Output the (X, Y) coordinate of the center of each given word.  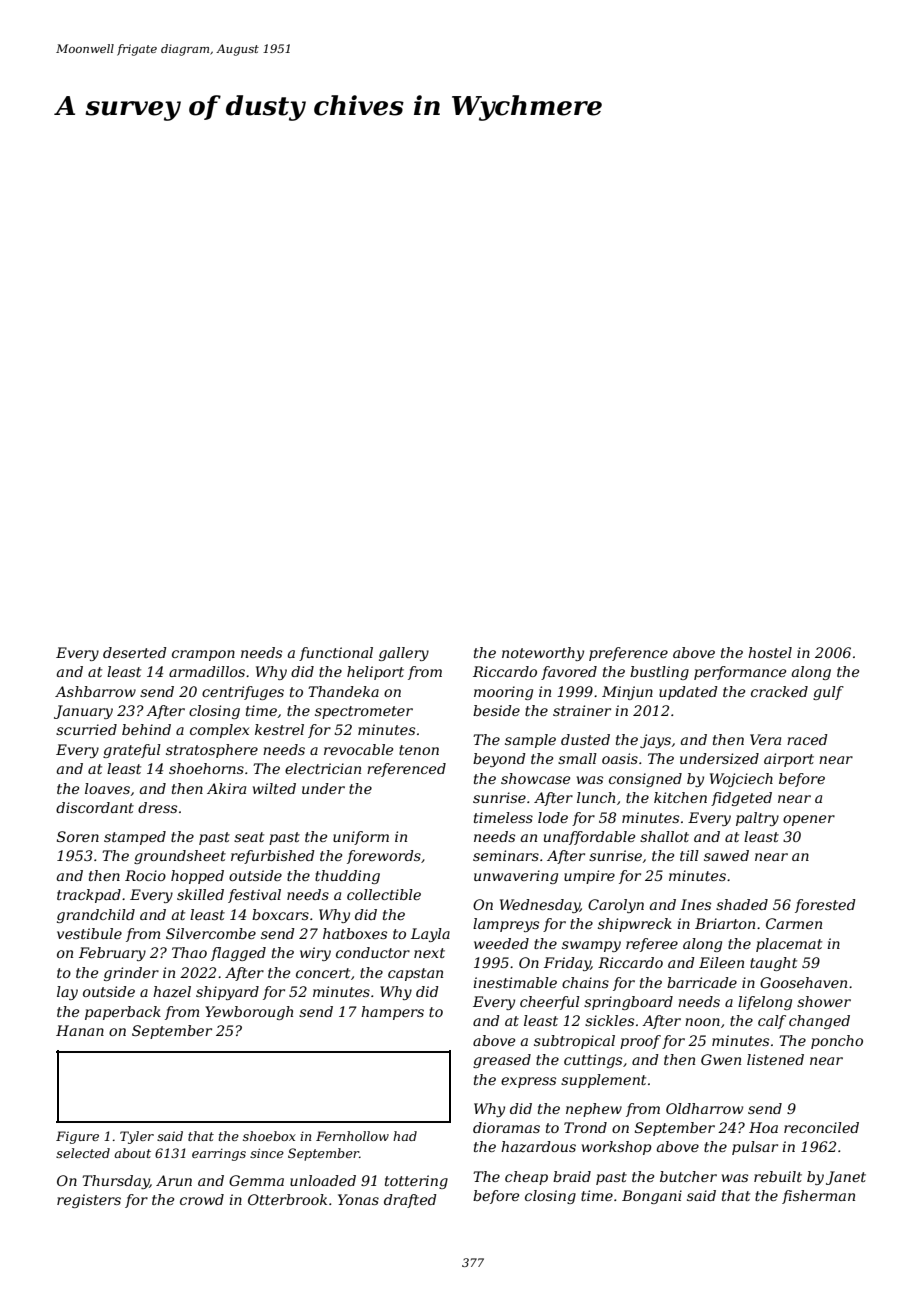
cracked (779, 691)
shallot (664, 836)
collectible (384, 894)
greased (502, 1061)
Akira (226, 788)
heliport (375, 673)
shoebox (269, 1136)
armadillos (207, 671)
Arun (174, 1180)
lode (553, 817)
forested (825, 906)
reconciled (821, 1127)
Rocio (145, 875)
